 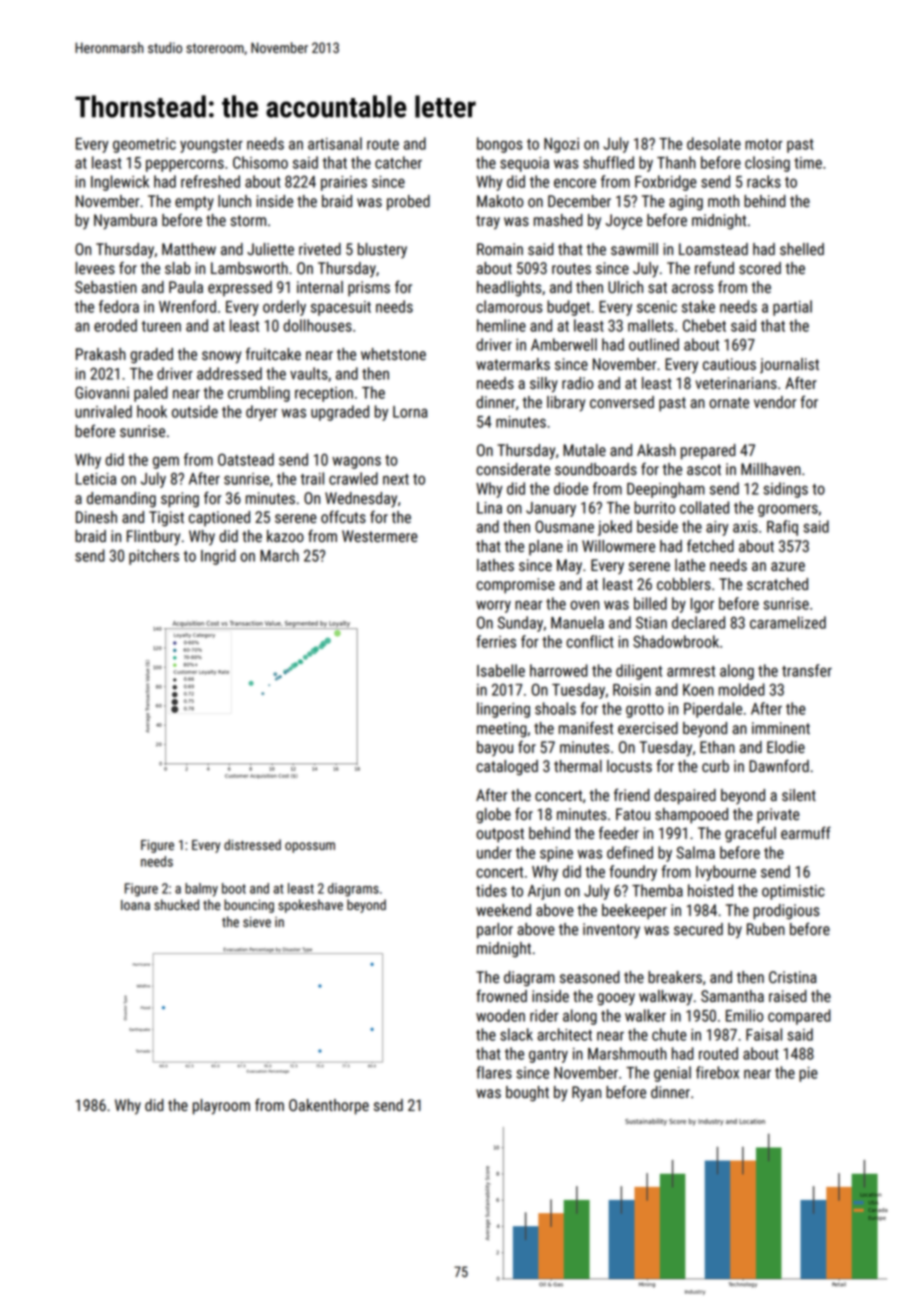 I want to click on silky, so click(x=544, y=385).
